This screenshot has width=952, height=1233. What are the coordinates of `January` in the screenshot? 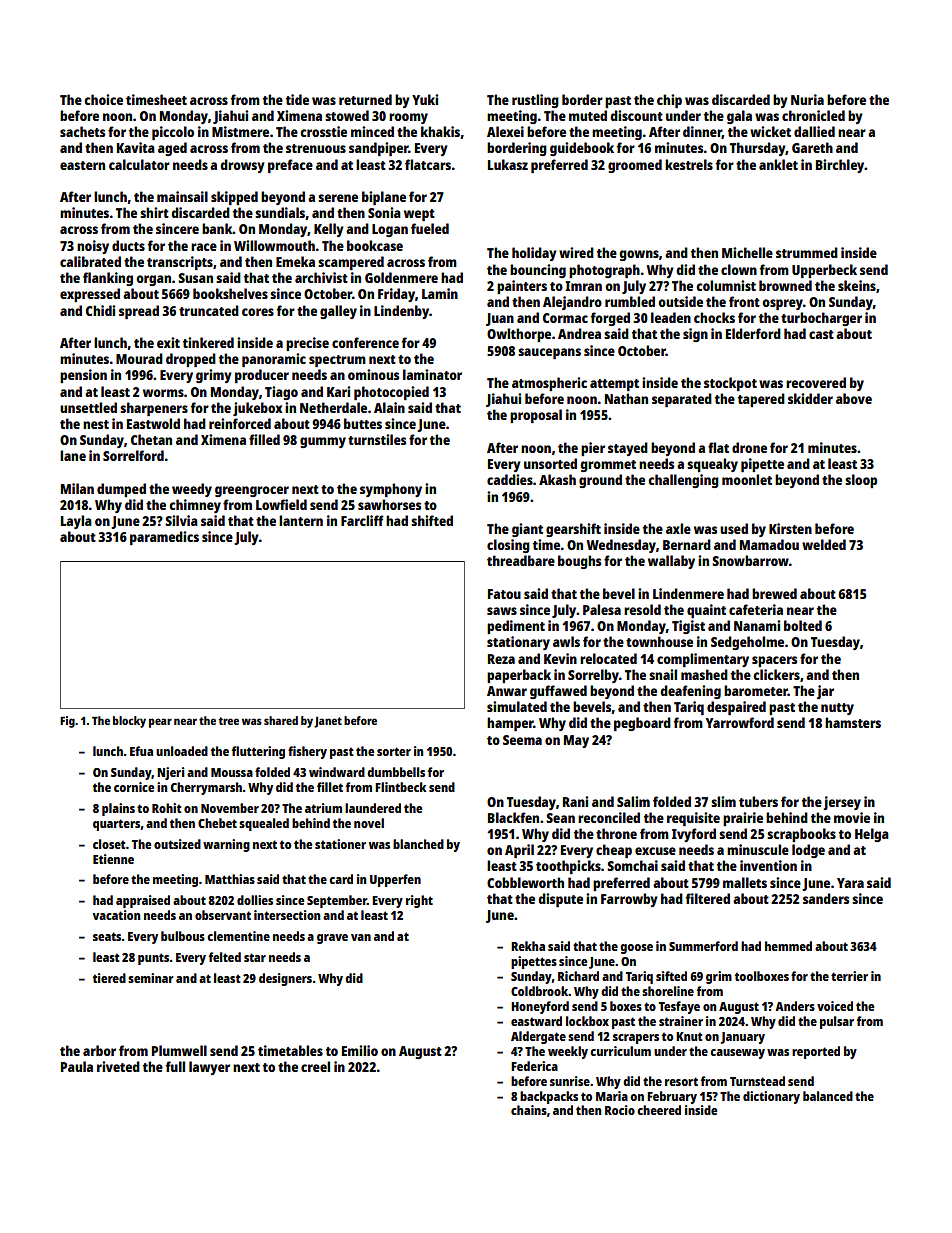 It's located at (742, 1038).
